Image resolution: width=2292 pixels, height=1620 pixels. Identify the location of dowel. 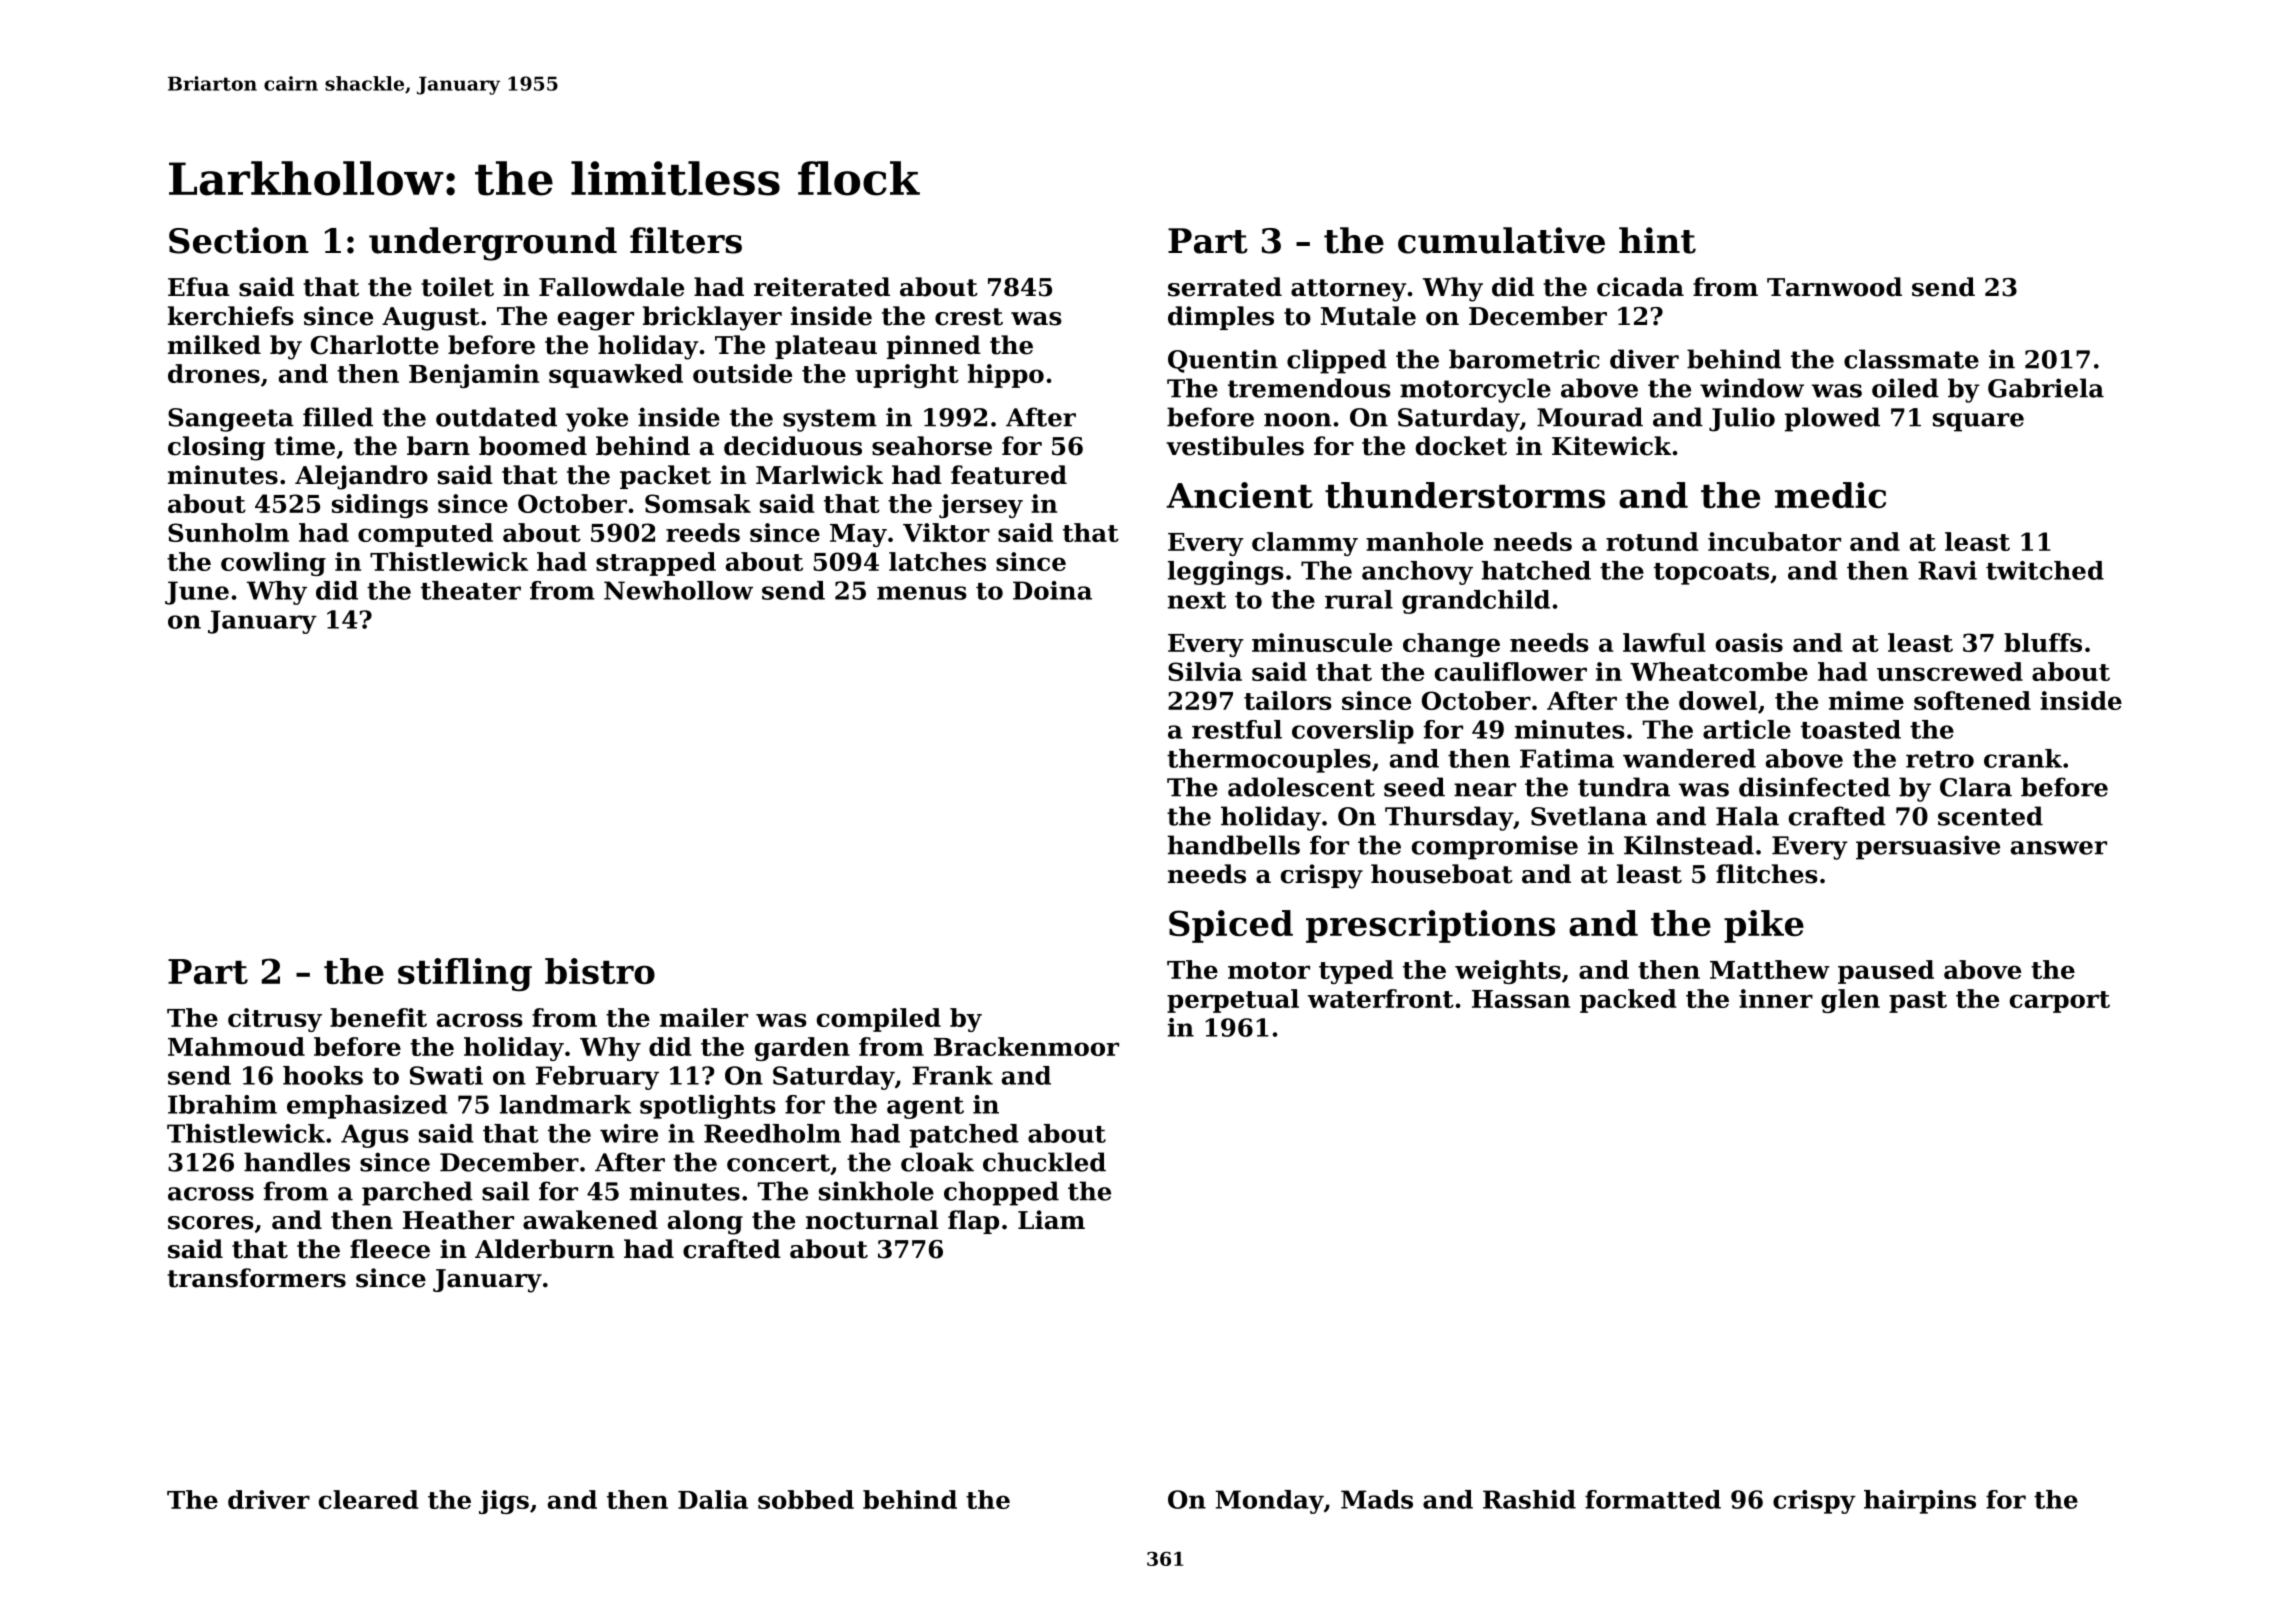
(1718, 700).
